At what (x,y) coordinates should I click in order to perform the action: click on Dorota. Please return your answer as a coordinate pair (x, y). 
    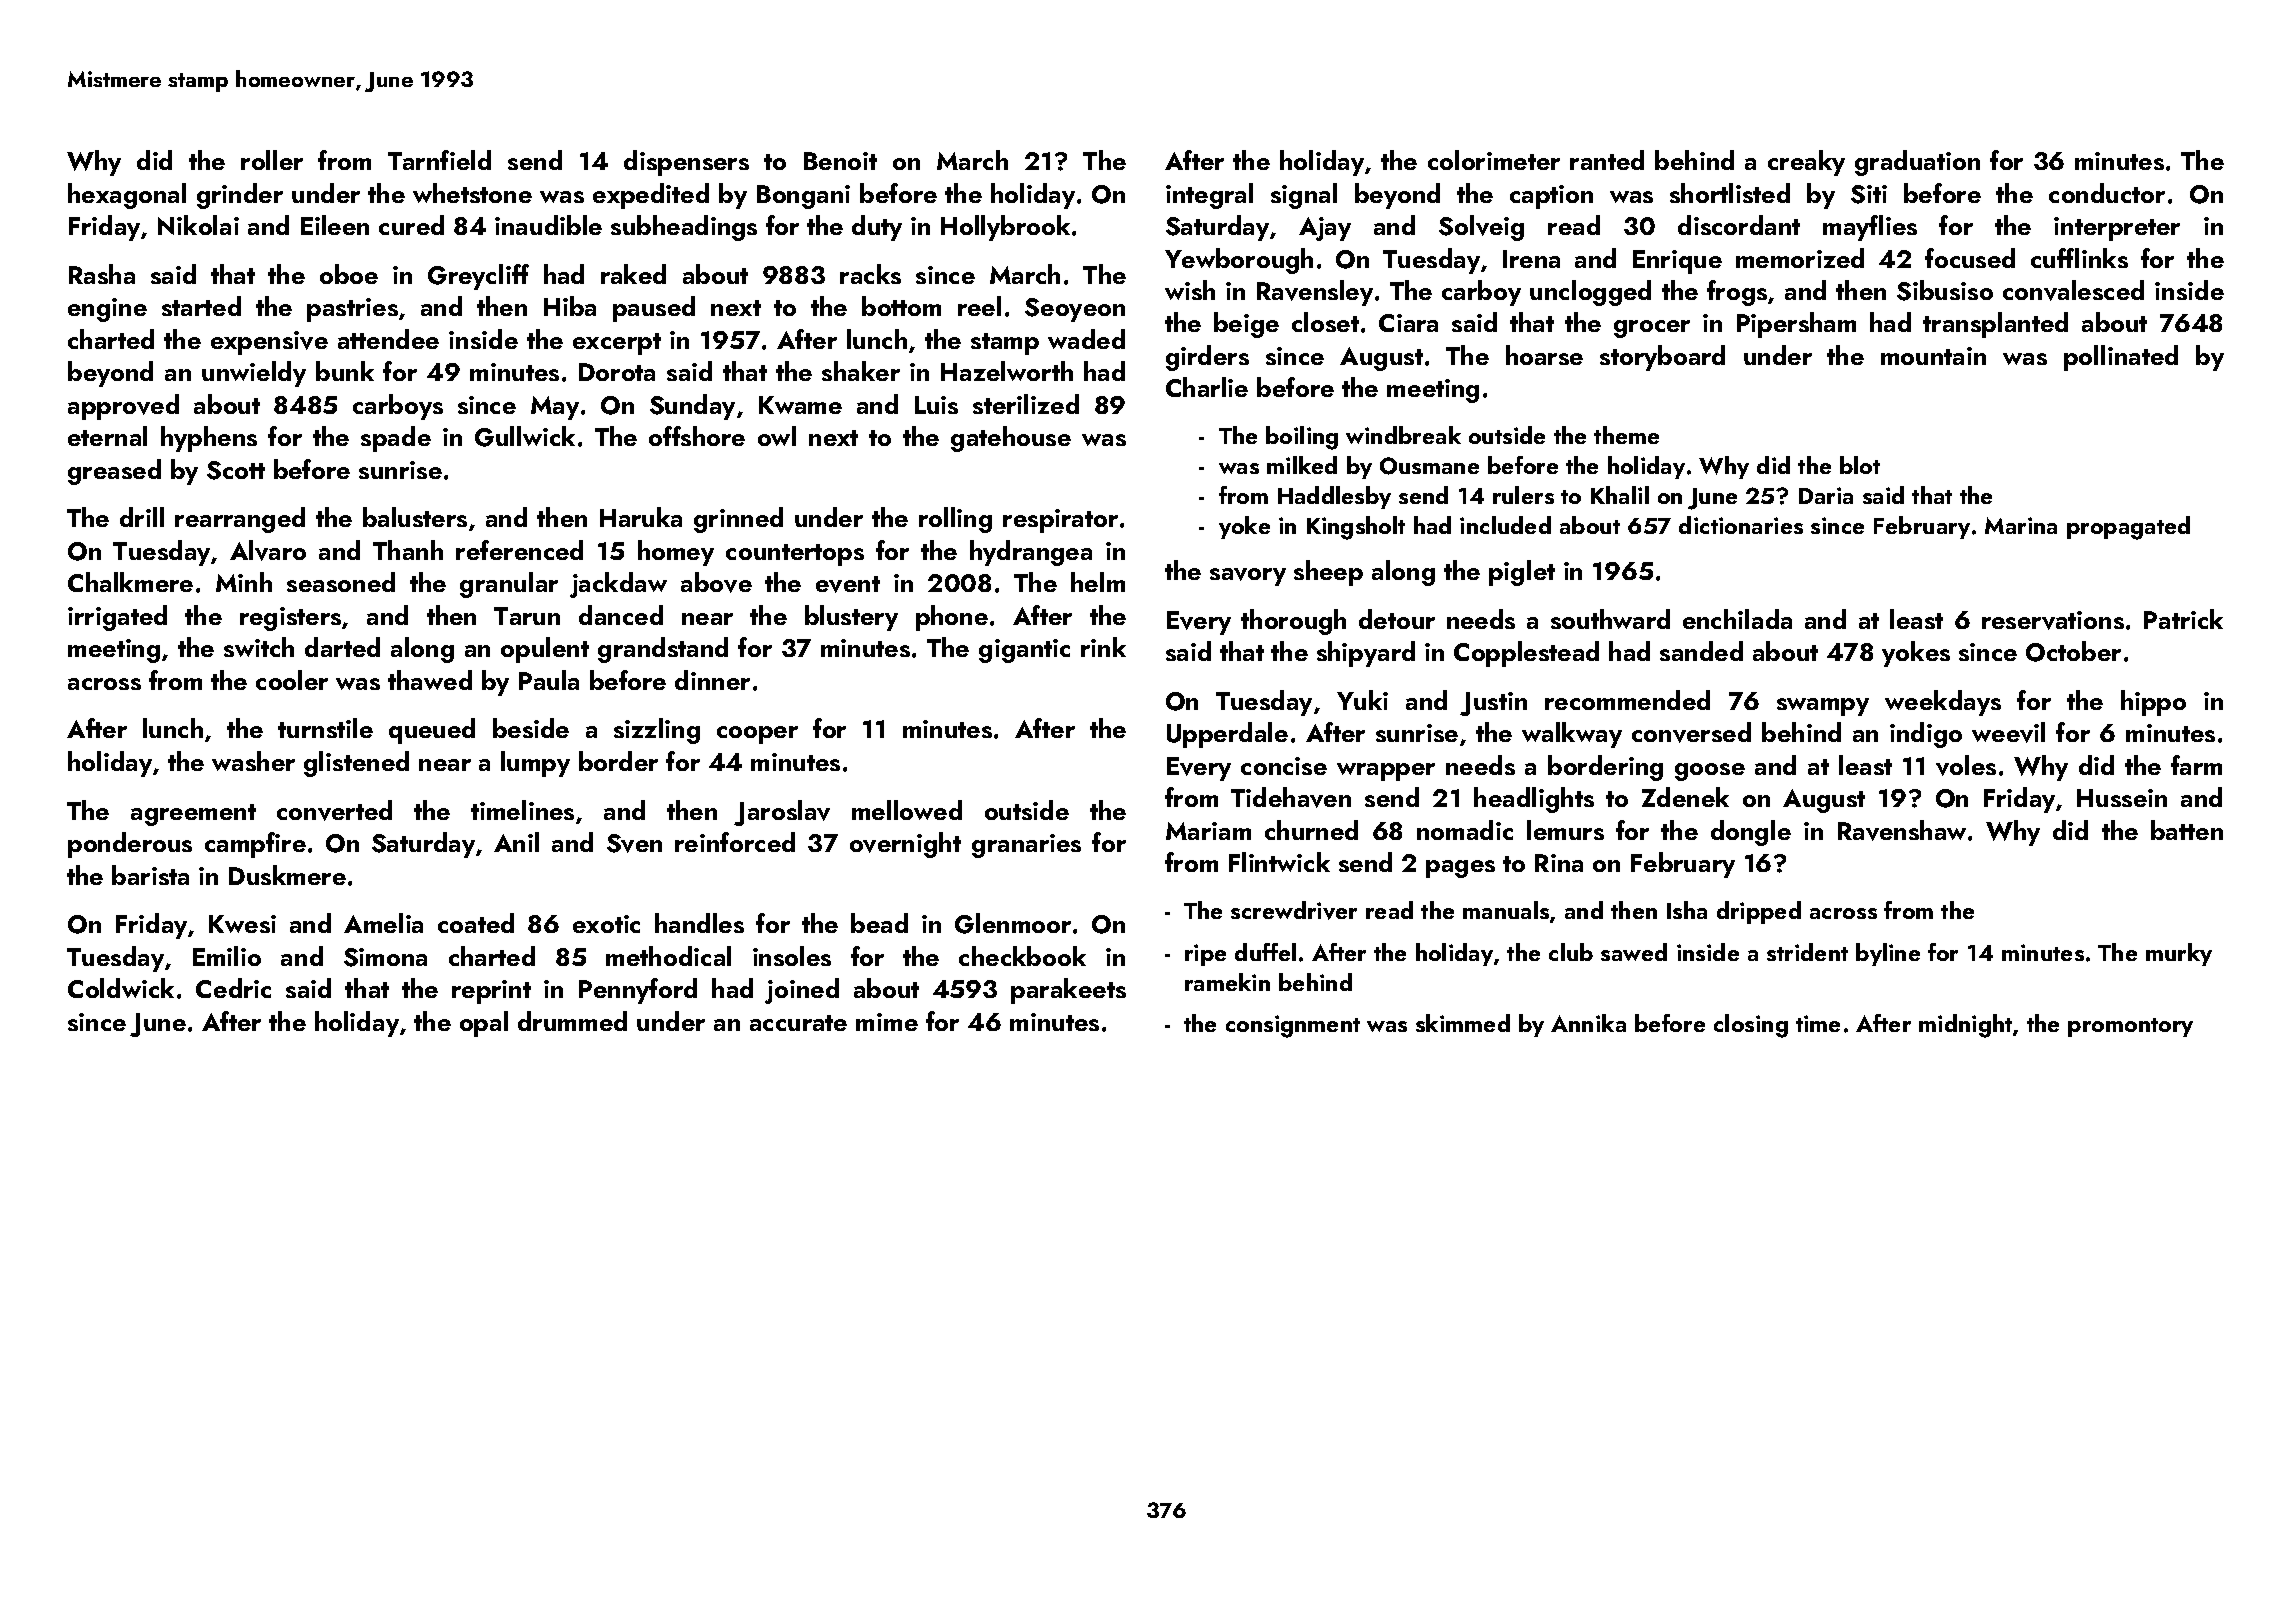
    Looking at the image, I should click on (617, 372).
